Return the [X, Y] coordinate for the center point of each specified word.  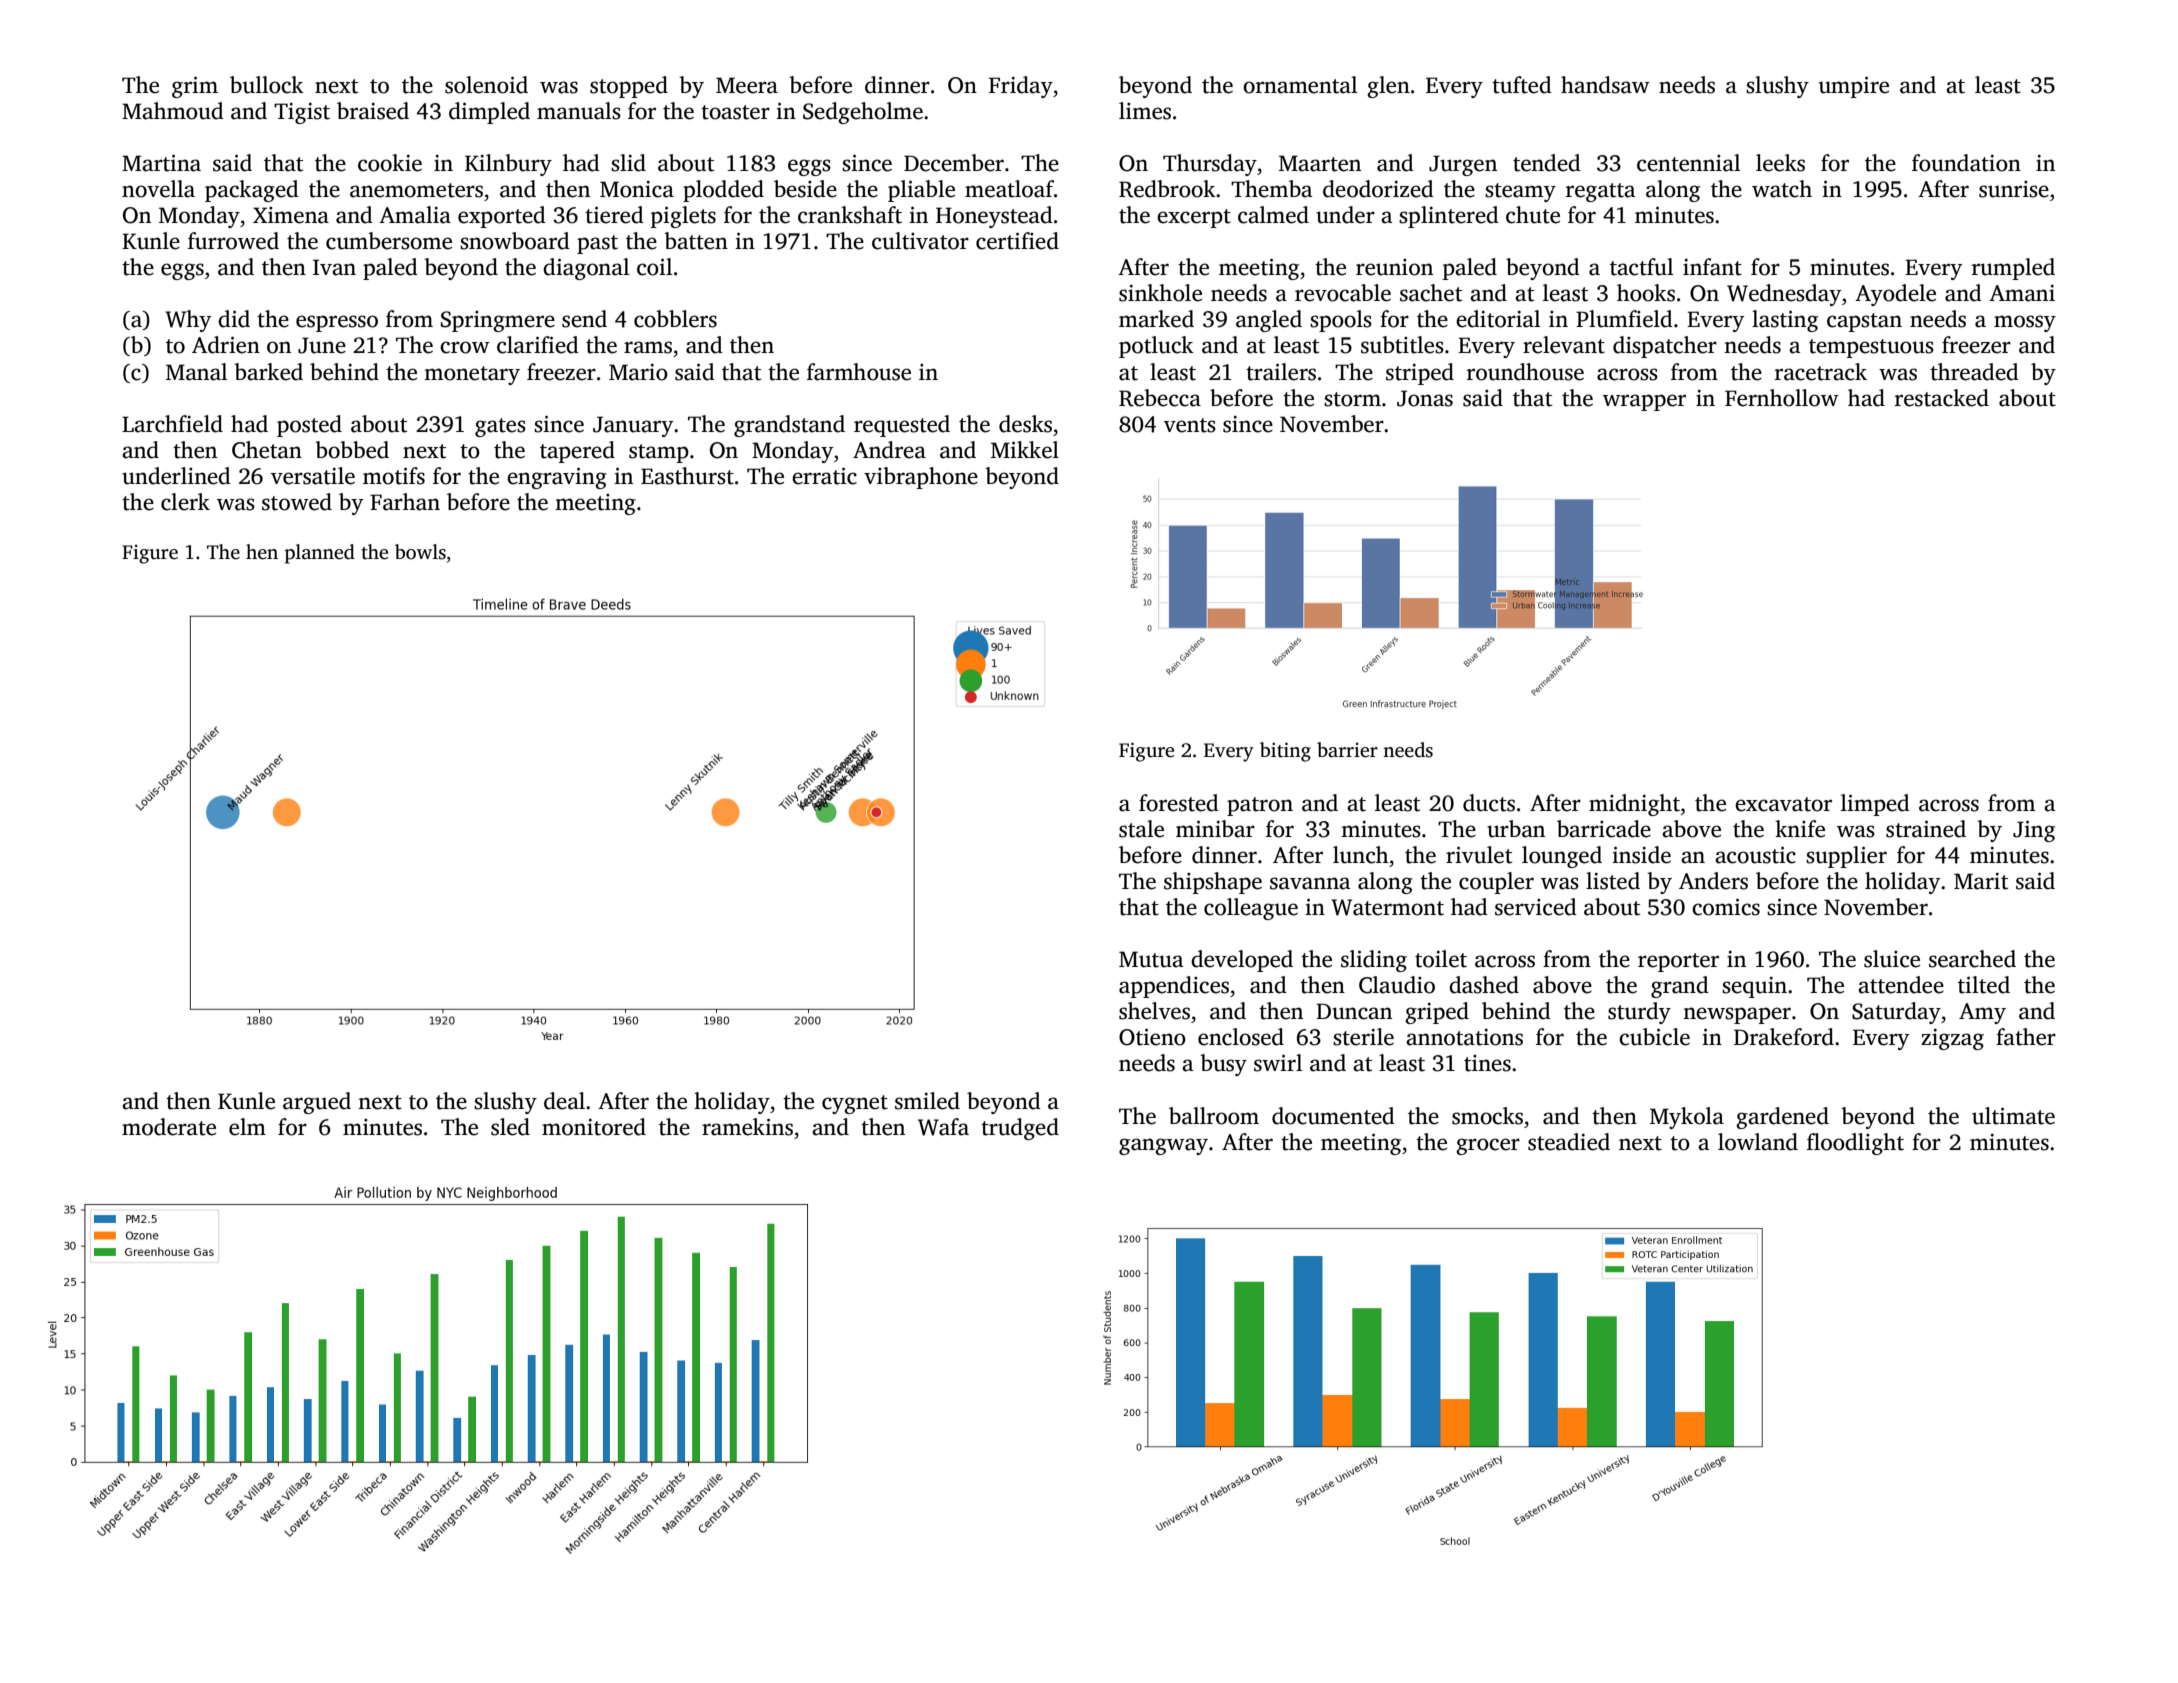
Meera [747, 85]
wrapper [1644, 402]
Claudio [1397, 985]
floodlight [1855, 1144]
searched [1972, 959]
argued [317, 1103]
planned [320, 554]
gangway [1163, 1146]
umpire [1854, 87]
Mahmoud [173, 111]
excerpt [1194, 218]
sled [510, 1127]
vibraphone [921, 478]
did [234, 319]
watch [1782, 189]
